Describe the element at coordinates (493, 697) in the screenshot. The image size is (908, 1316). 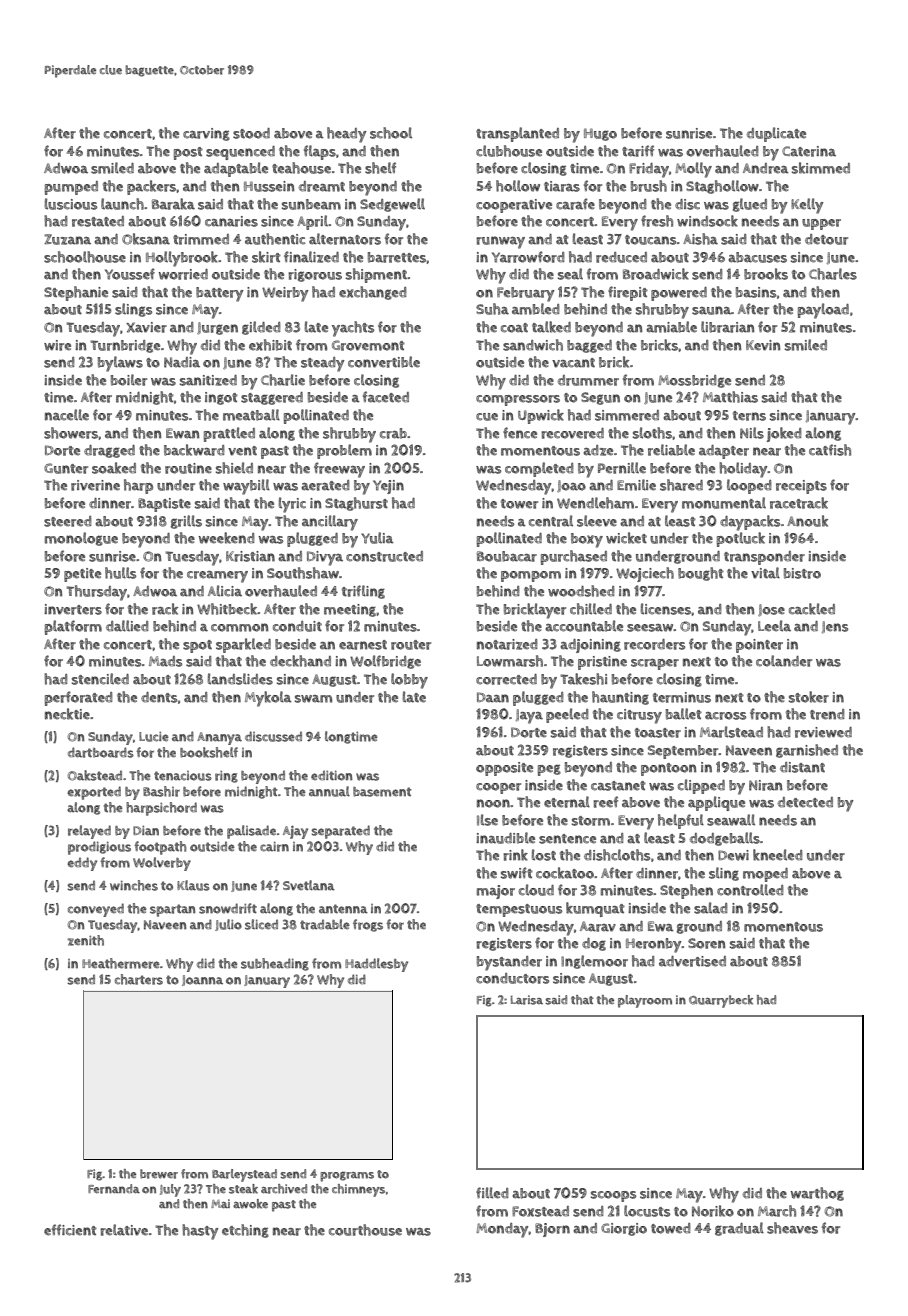
I see `Daan` at that location.
